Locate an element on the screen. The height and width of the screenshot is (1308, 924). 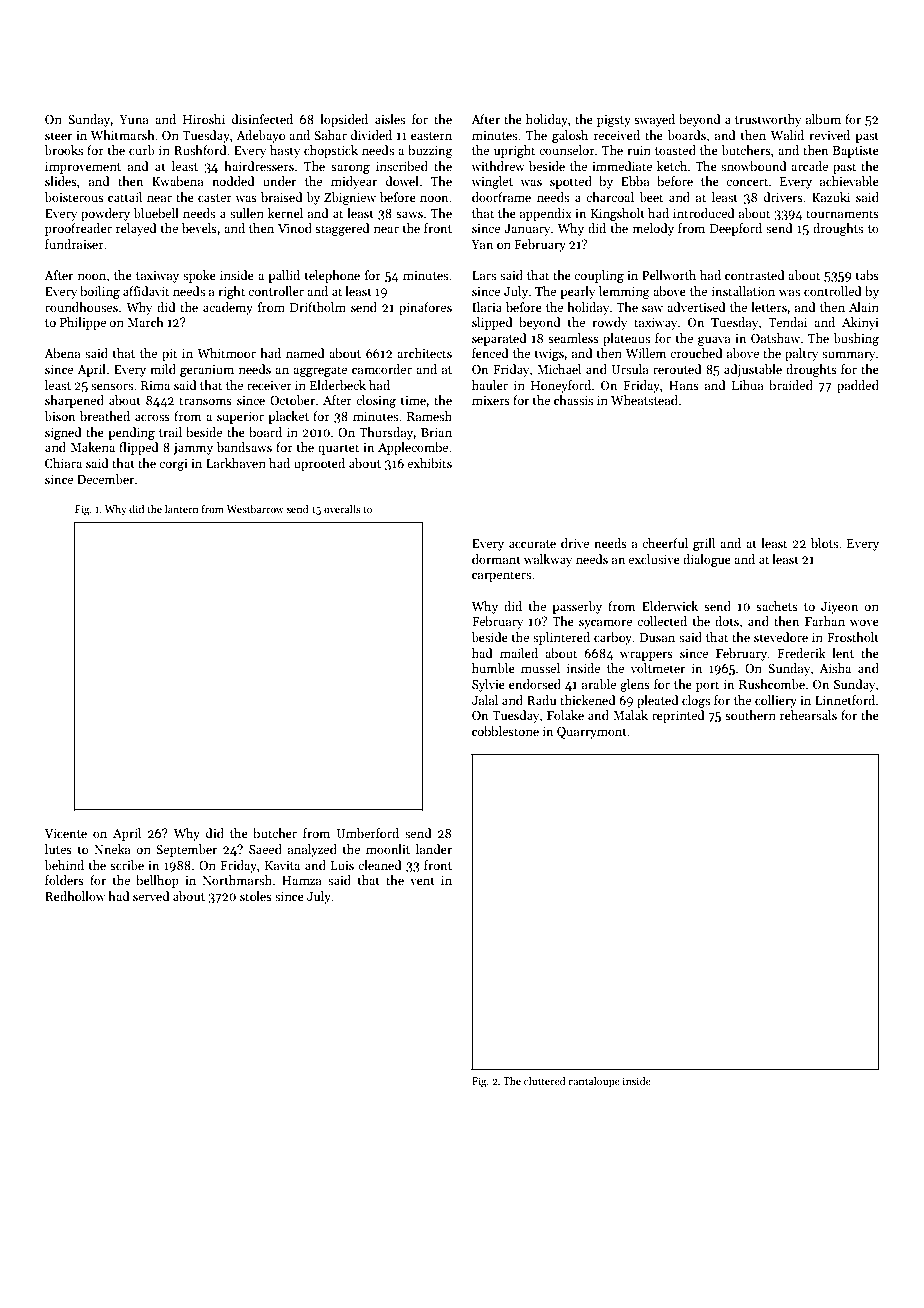
brooks is located at coordinates (63, 150).
